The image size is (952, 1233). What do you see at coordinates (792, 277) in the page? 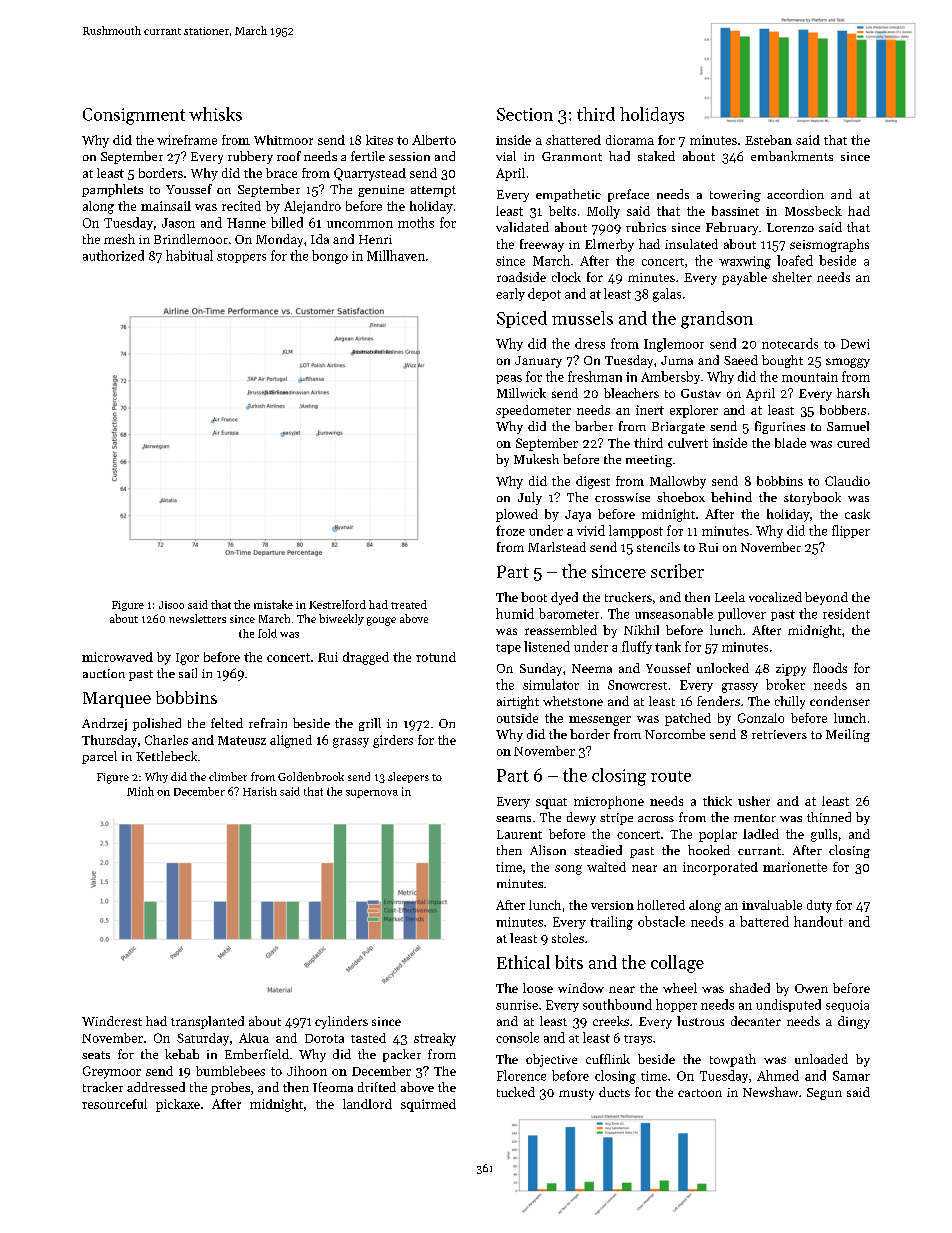
I see `shelter` at bounding box center [792, 277].
